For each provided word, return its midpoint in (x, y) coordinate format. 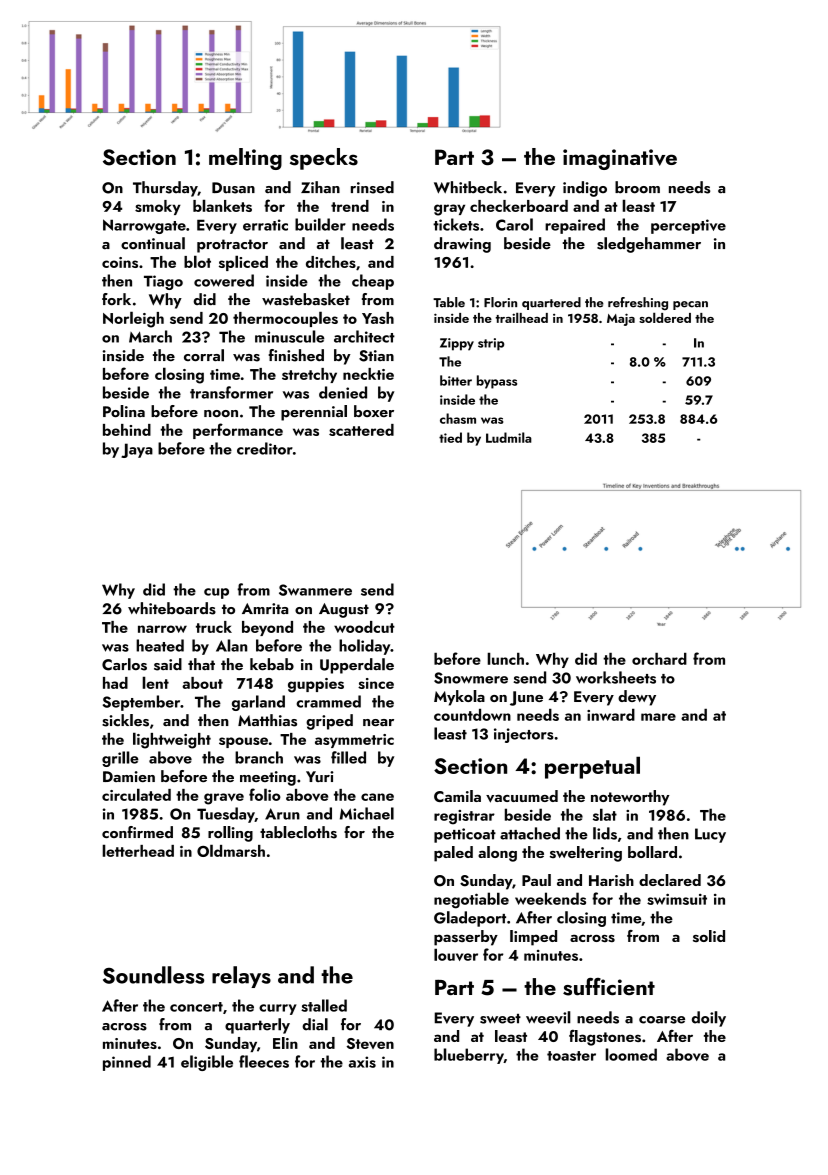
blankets (222, 205)
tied (450, 437)
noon (221, 413)
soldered (665, 317)
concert (196, 1007)
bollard (652, 852)
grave (224, 799)
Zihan (320, 187)
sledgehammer (649, 245)
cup (216, 593)
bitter (456, 380)
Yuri (320, 776)
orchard (659, 659)
